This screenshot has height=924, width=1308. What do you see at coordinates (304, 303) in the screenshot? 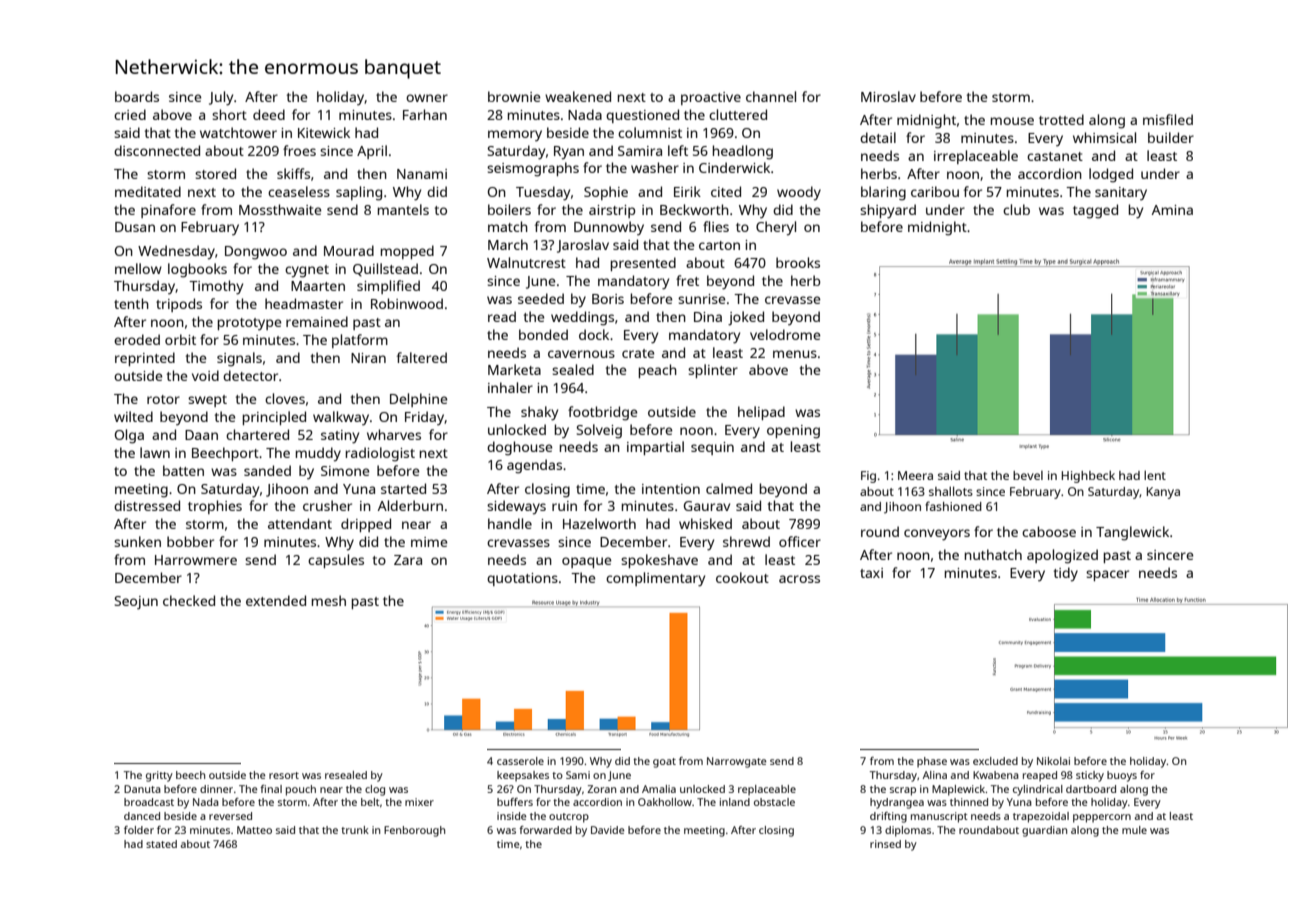
I see `headmaster` at bounding box center [304, 303].
